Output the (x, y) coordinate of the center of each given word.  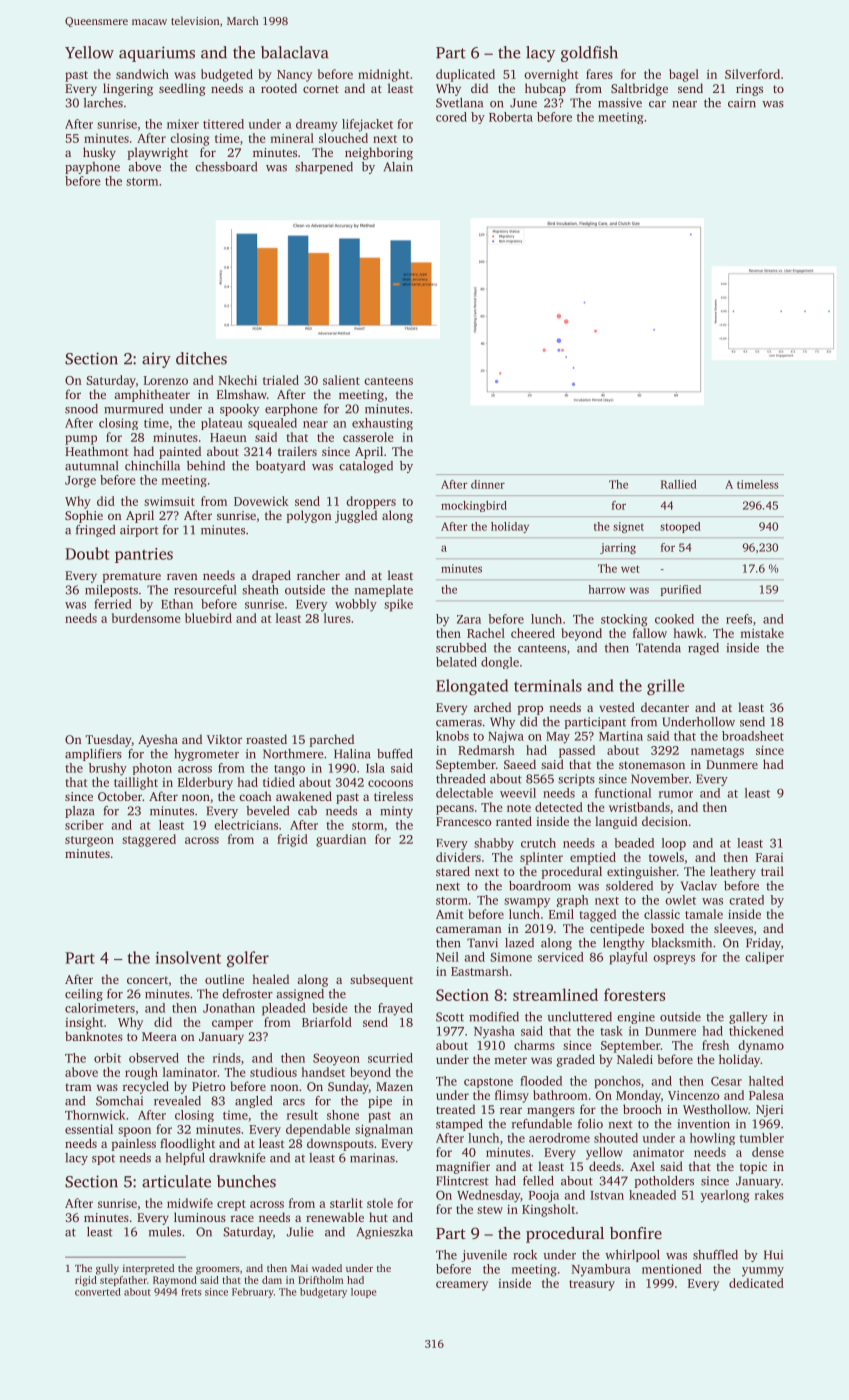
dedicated (756, 1283)
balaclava (295, 52)
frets (191, 1292)
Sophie (84, 516)
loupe (363, 1293)
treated (455, 1109)
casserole (368, 437)
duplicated (465, 75)
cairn (742, 103)
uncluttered (579, 1017)
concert (147, 980)
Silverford (752, 74)
